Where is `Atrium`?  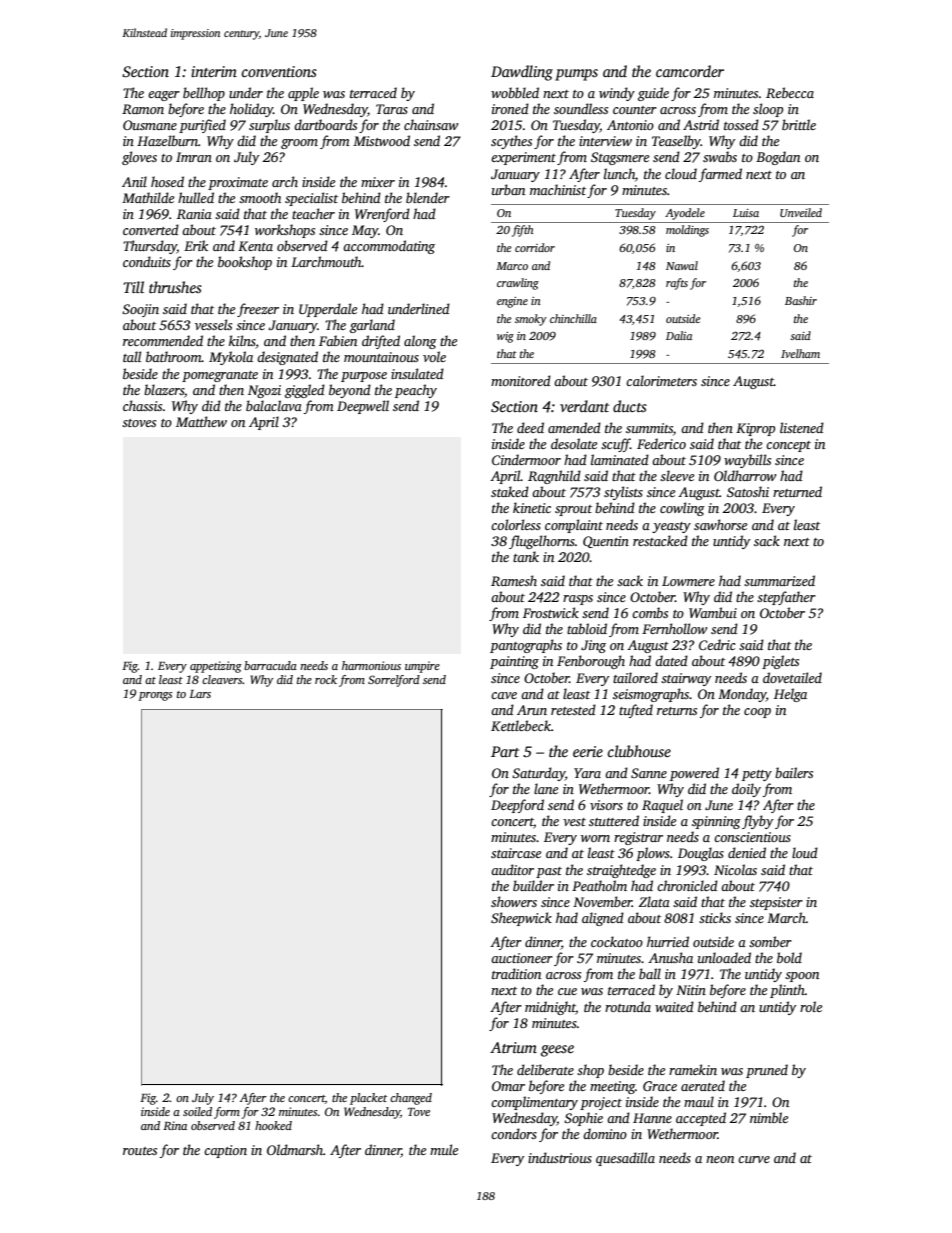 Atrium is located at coordinates (513, 1047).
